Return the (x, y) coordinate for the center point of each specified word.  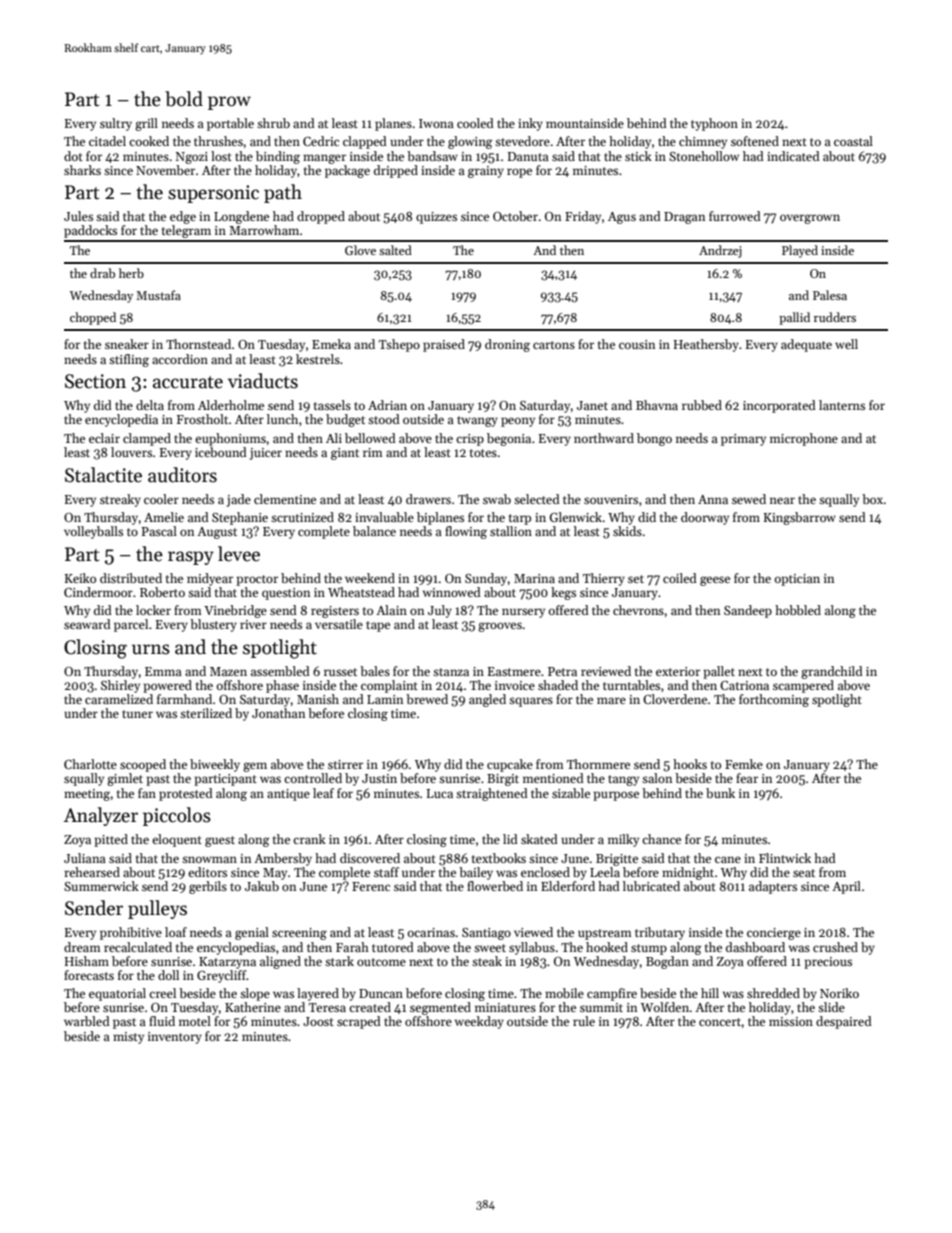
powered (167, 686)
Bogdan (667, 962)
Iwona (436, 123)
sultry (116, 124)
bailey (476, 873)
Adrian (387, 405)
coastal (853, 141)
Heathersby (706, 345)
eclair (104, 438)
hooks (690, 764)
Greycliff (222, 976)
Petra (562, 671)
